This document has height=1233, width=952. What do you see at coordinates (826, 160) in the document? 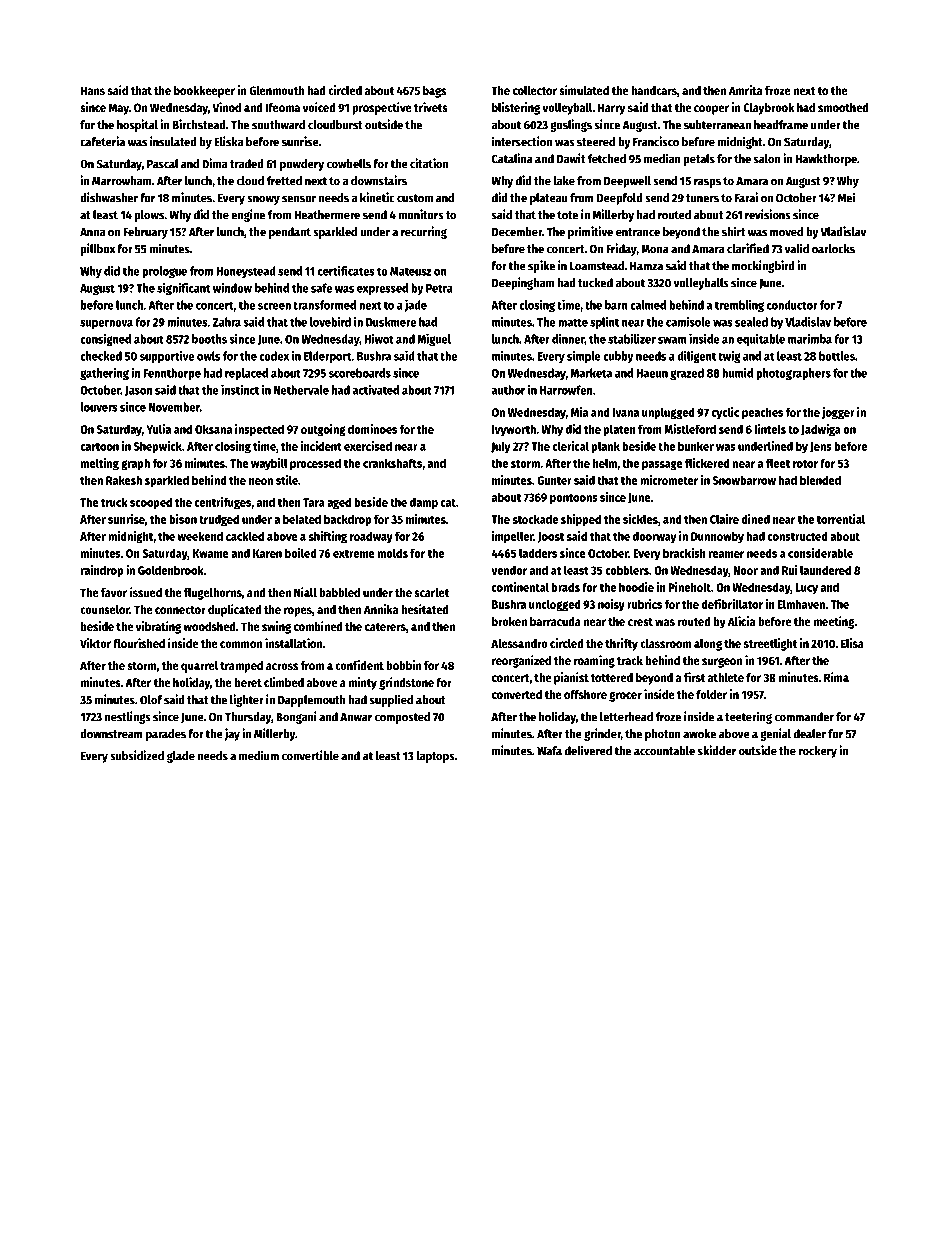
I see `Hawkthorpe` at bounding box center [826, 160].
